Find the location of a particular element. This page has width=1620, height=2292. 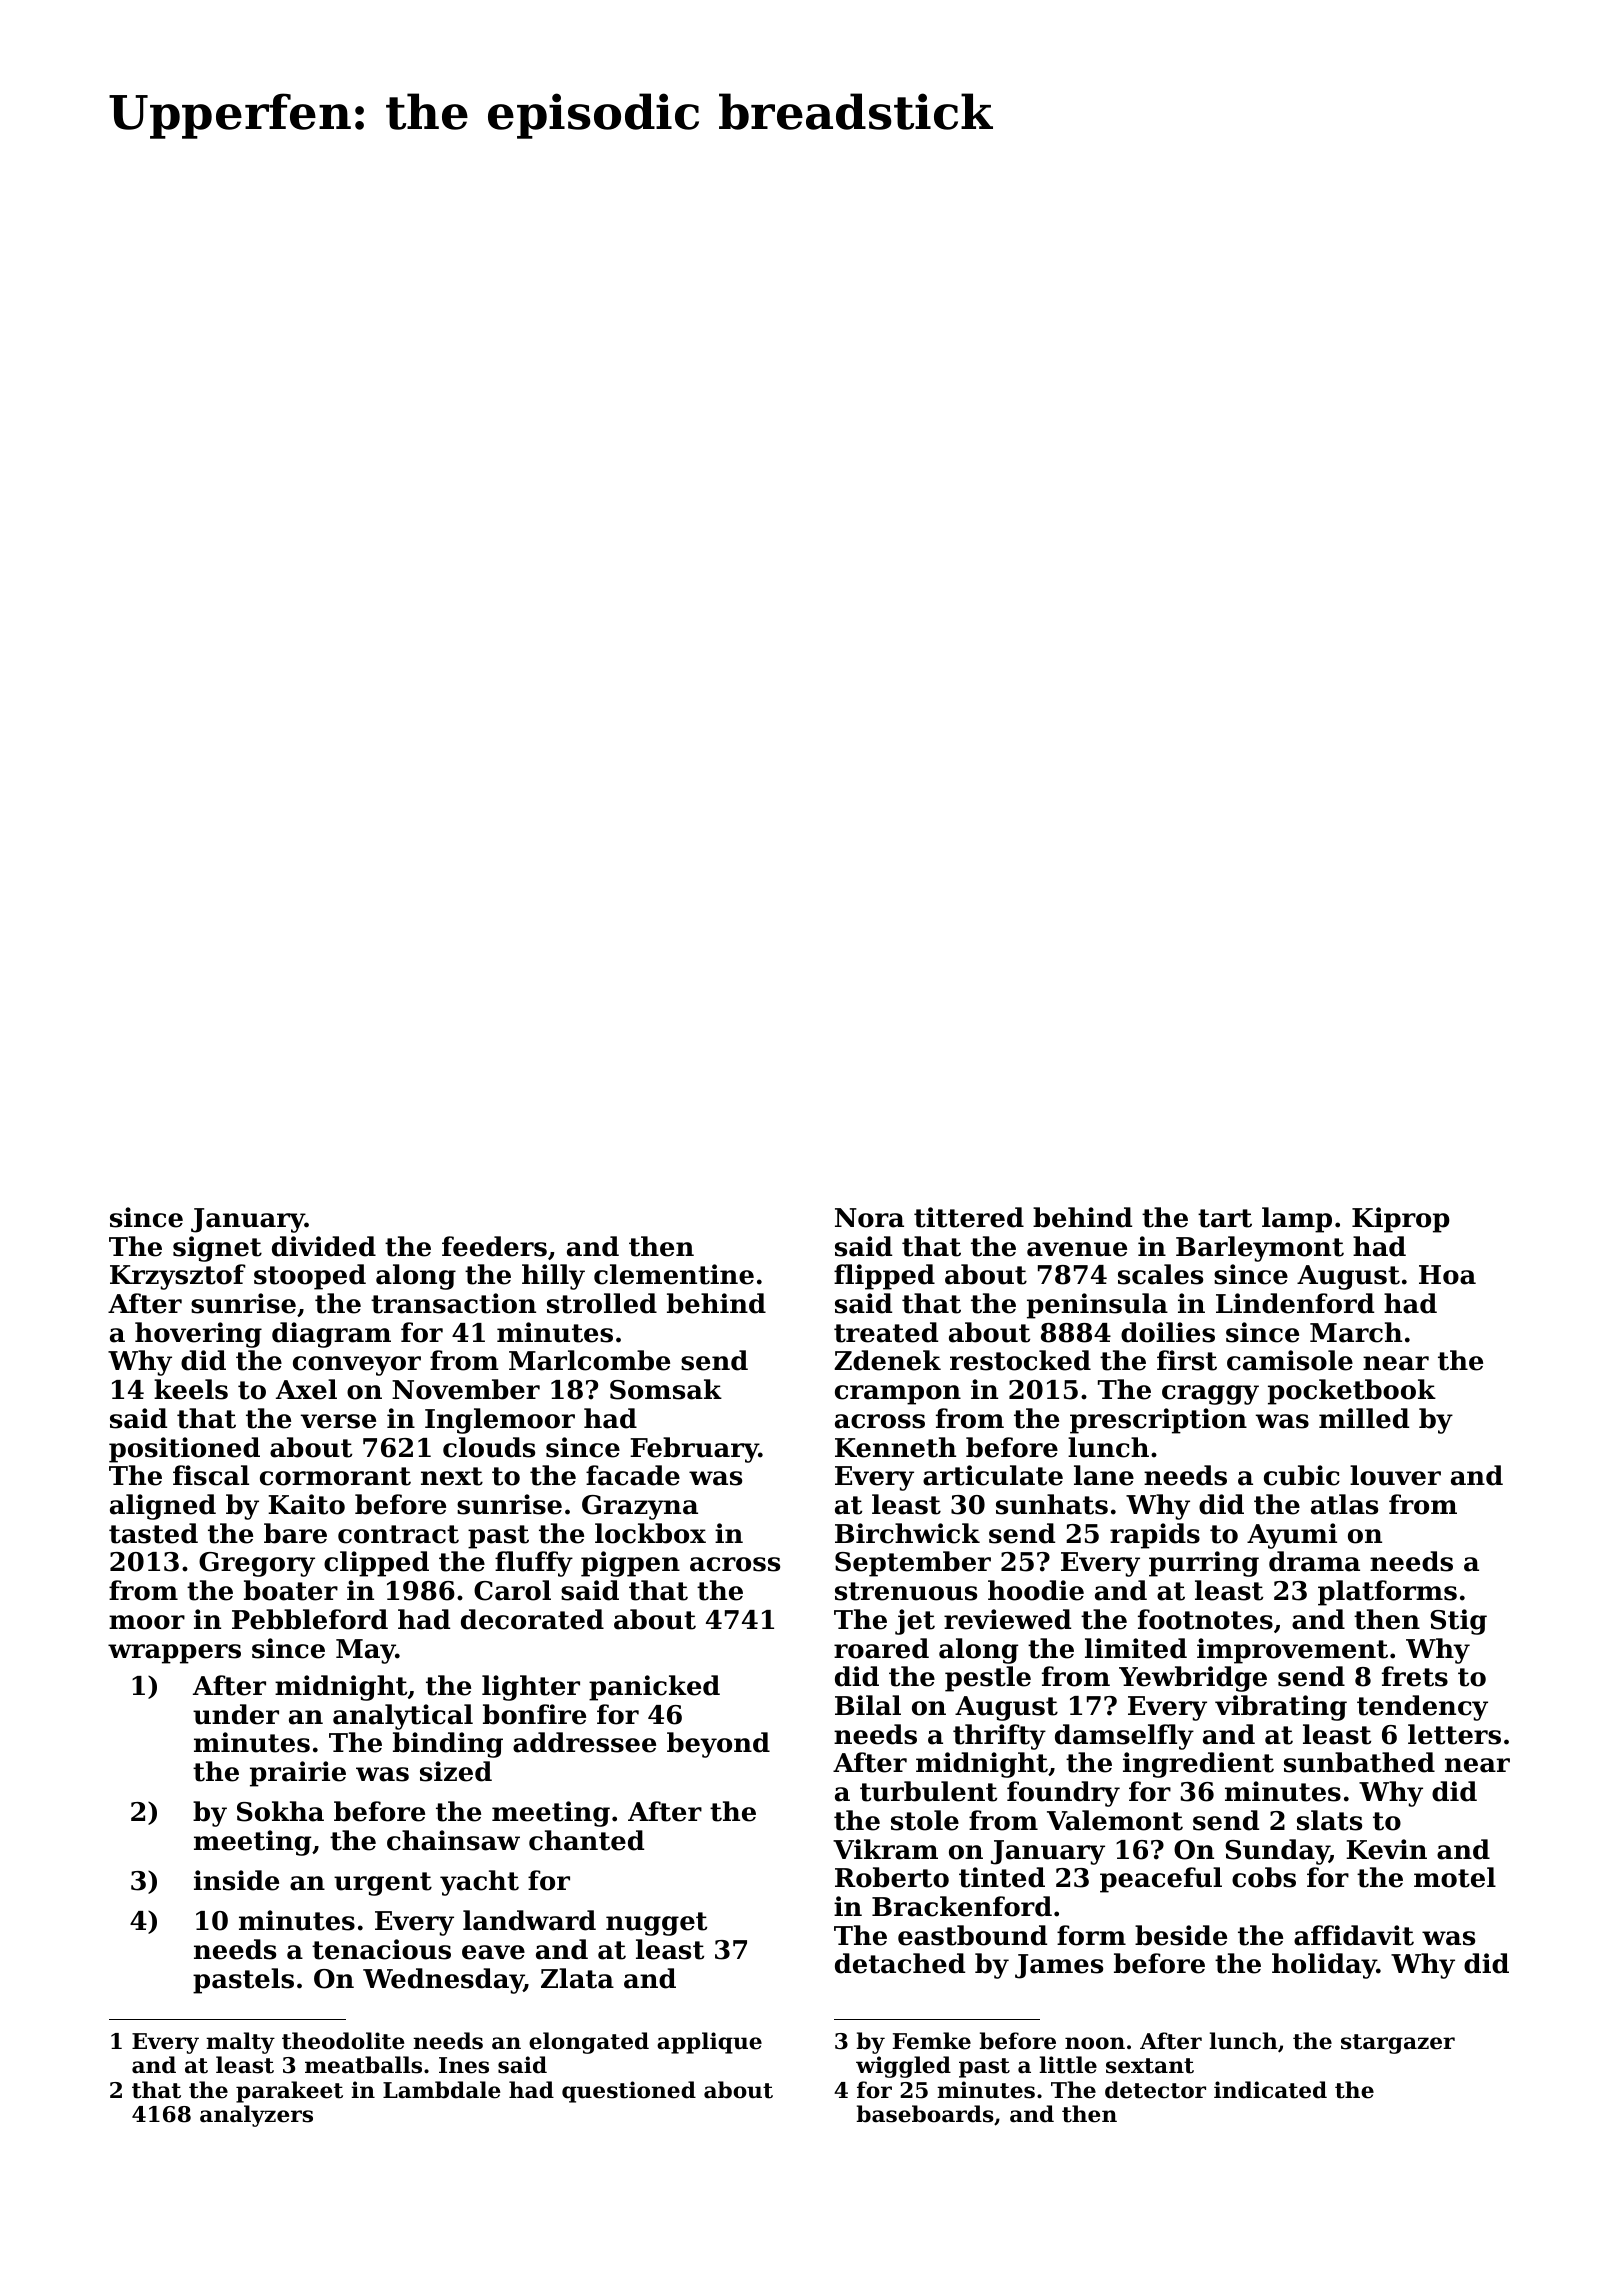

camisole is located at coordinates (1290, 1360).
